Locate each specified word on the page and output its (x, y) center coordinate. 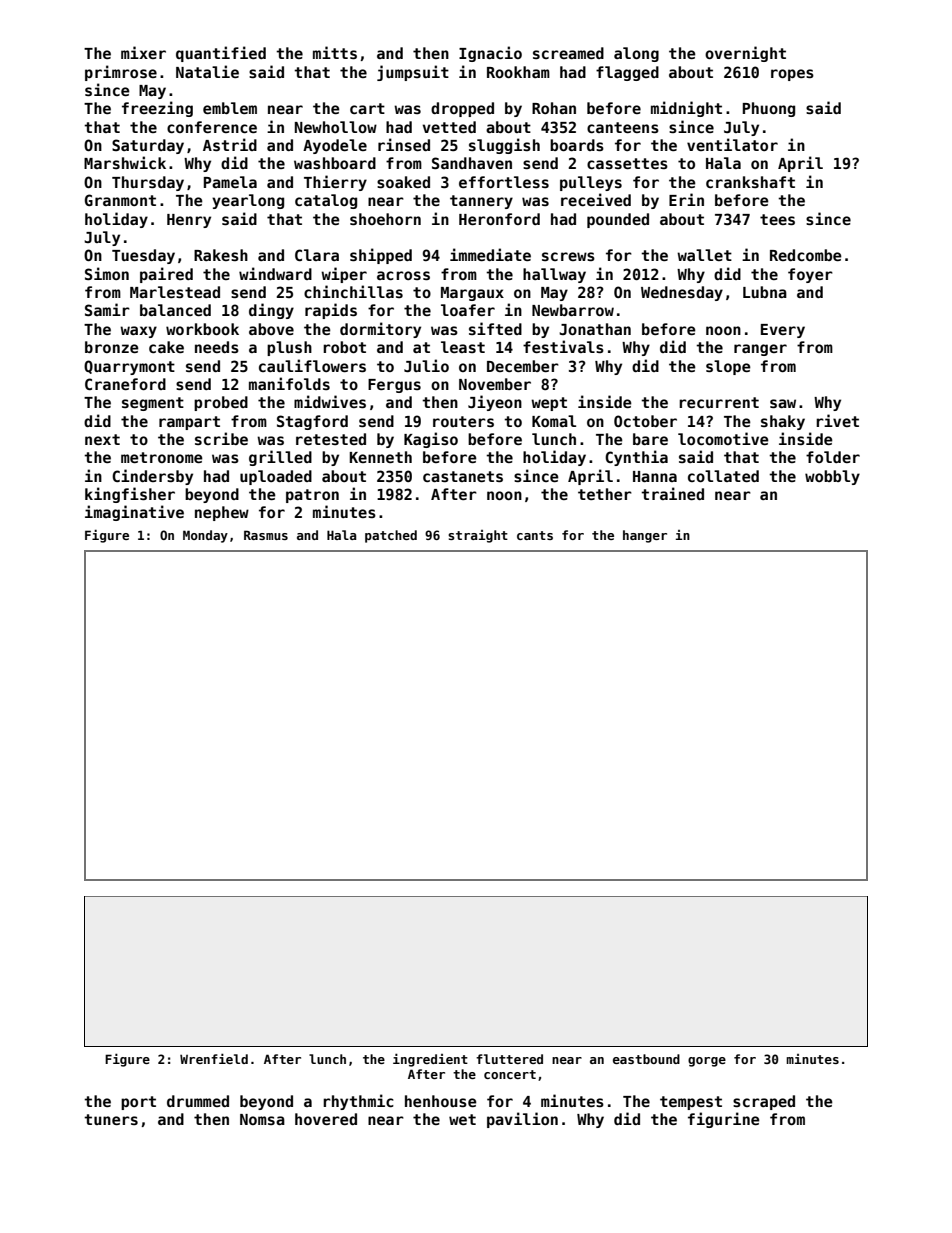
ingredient (430, 1060)
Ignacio (490, 54)
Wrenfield (214, 1058)
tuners (111, 1119)
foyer (810, 275)
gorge (707, 1062)
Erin (686, 199)
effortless (504, 182)
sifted (495, 328)
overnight (745, 54)
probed (221, 403)
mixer (143, 52)
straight (478, 536)
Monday (205, 536)
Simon (107, 273)
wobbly (832, 477)
